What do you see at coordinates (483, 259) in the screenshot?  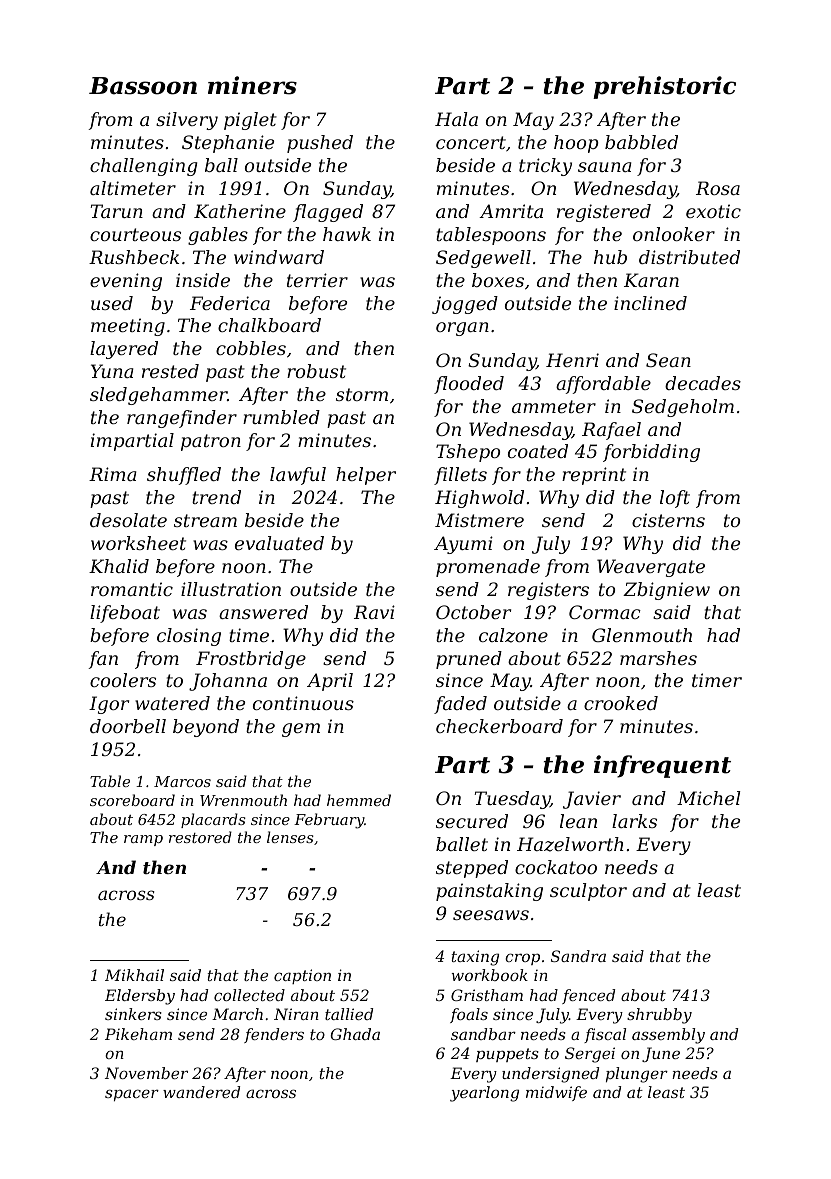 I see `Sedgewell` at bounding box center [483, 259].
